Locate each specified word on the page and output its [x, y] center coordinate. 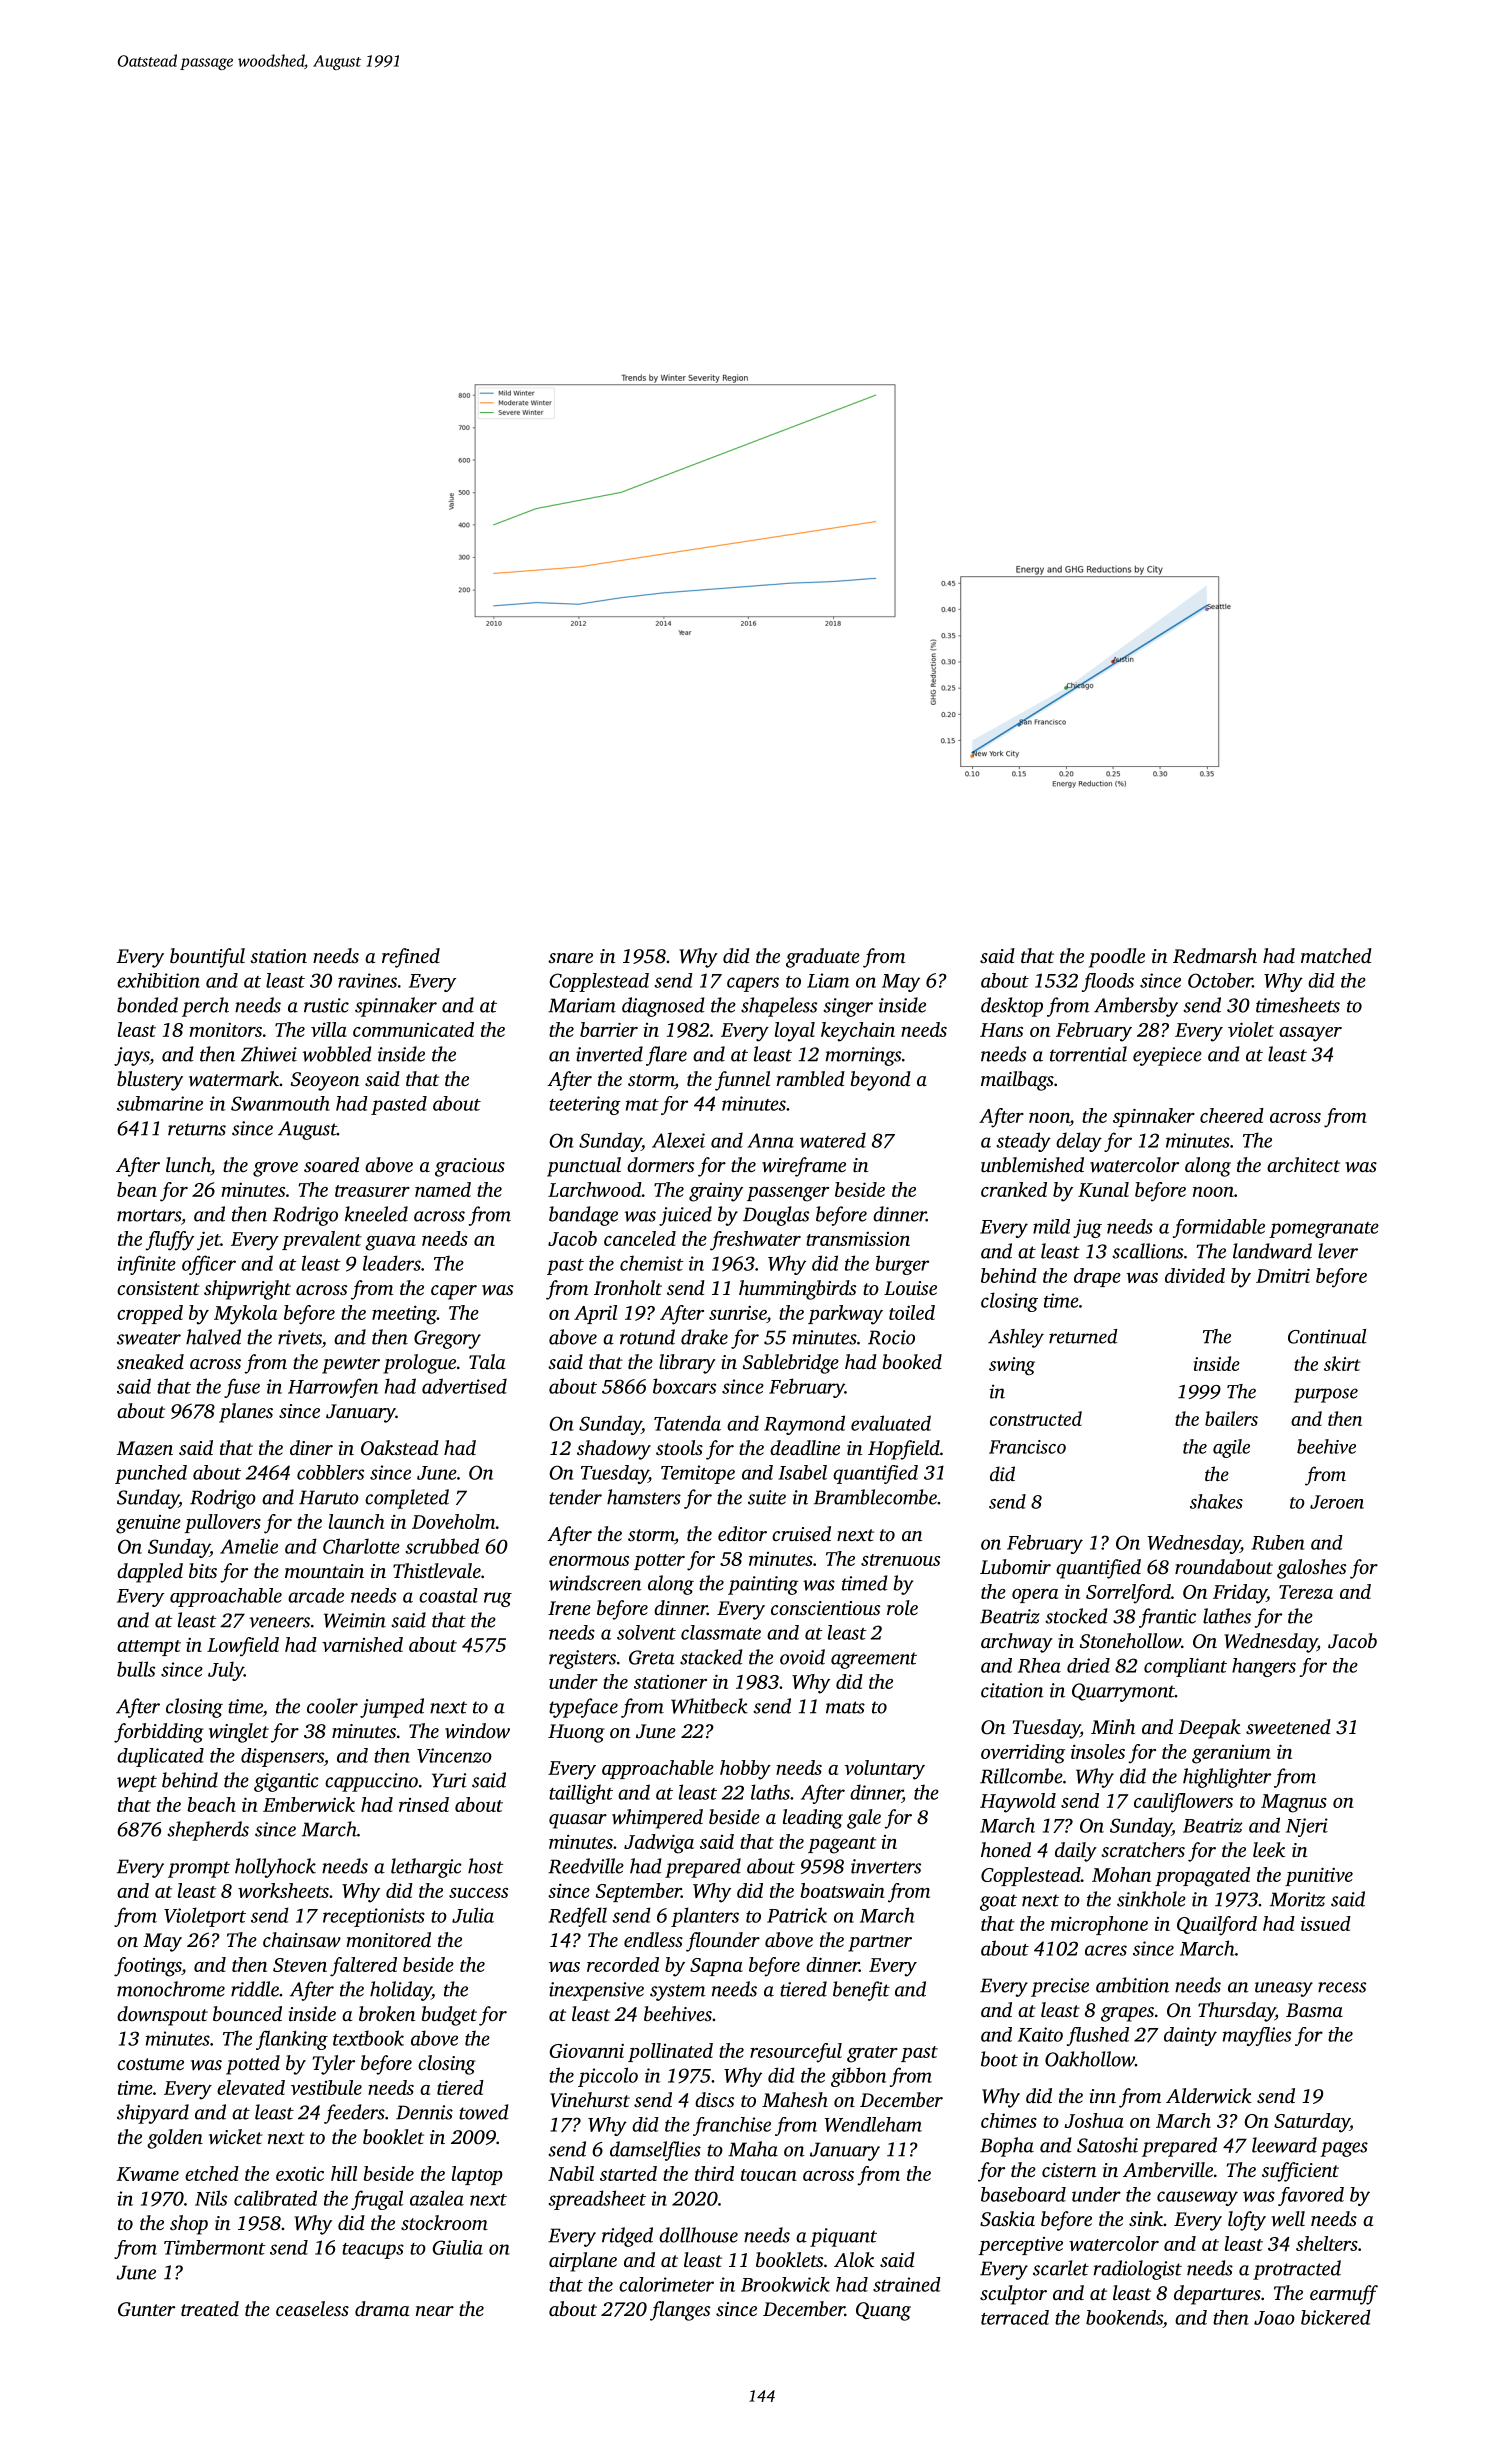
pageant [842, 1845]
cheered [1232, 1115]
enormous [589, 1561]
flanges [680, 2311]
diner [311, 1447]
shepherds [208, 1831]
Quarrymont [1123, 1692]
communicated [413, 1029]
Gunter [146, 2309]
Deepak [1209, 1729]
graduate [823, 958]
